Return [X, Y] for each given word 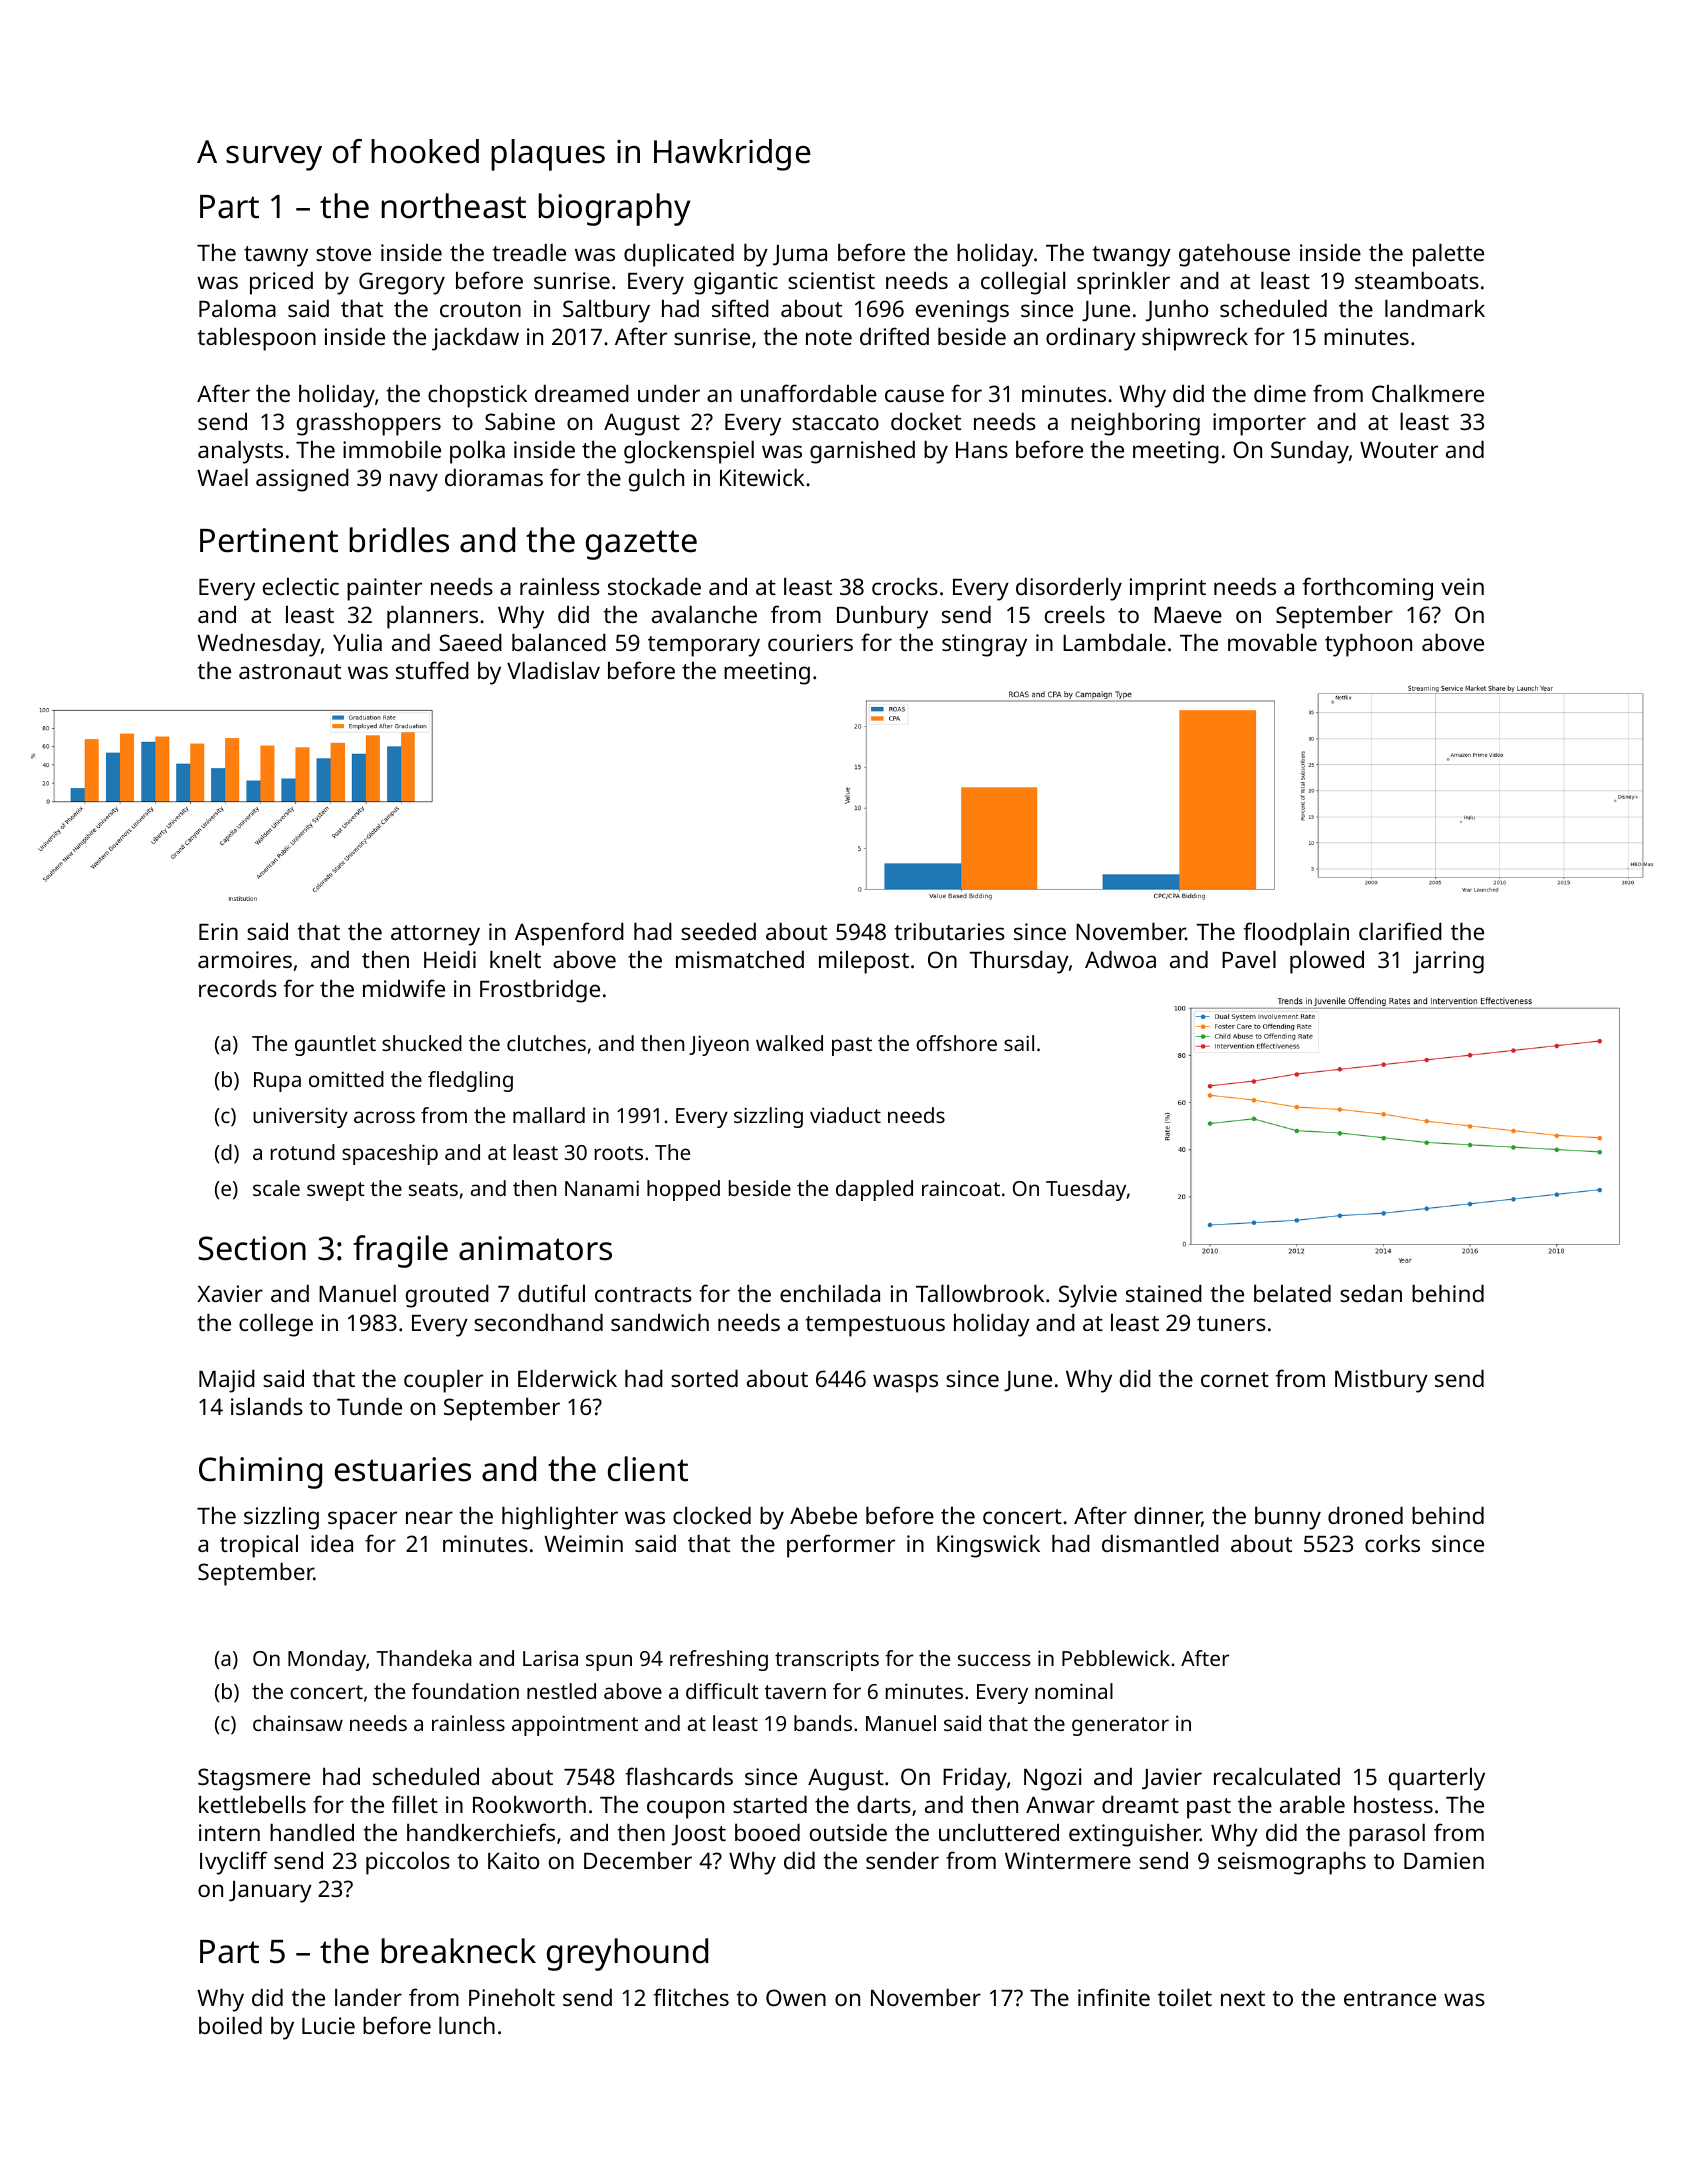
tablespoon [257, 339]
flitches [691, 1997]
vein [1462, 586]
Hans [982, 450]
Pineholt [512, 1997]
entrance [1390, 1998]
